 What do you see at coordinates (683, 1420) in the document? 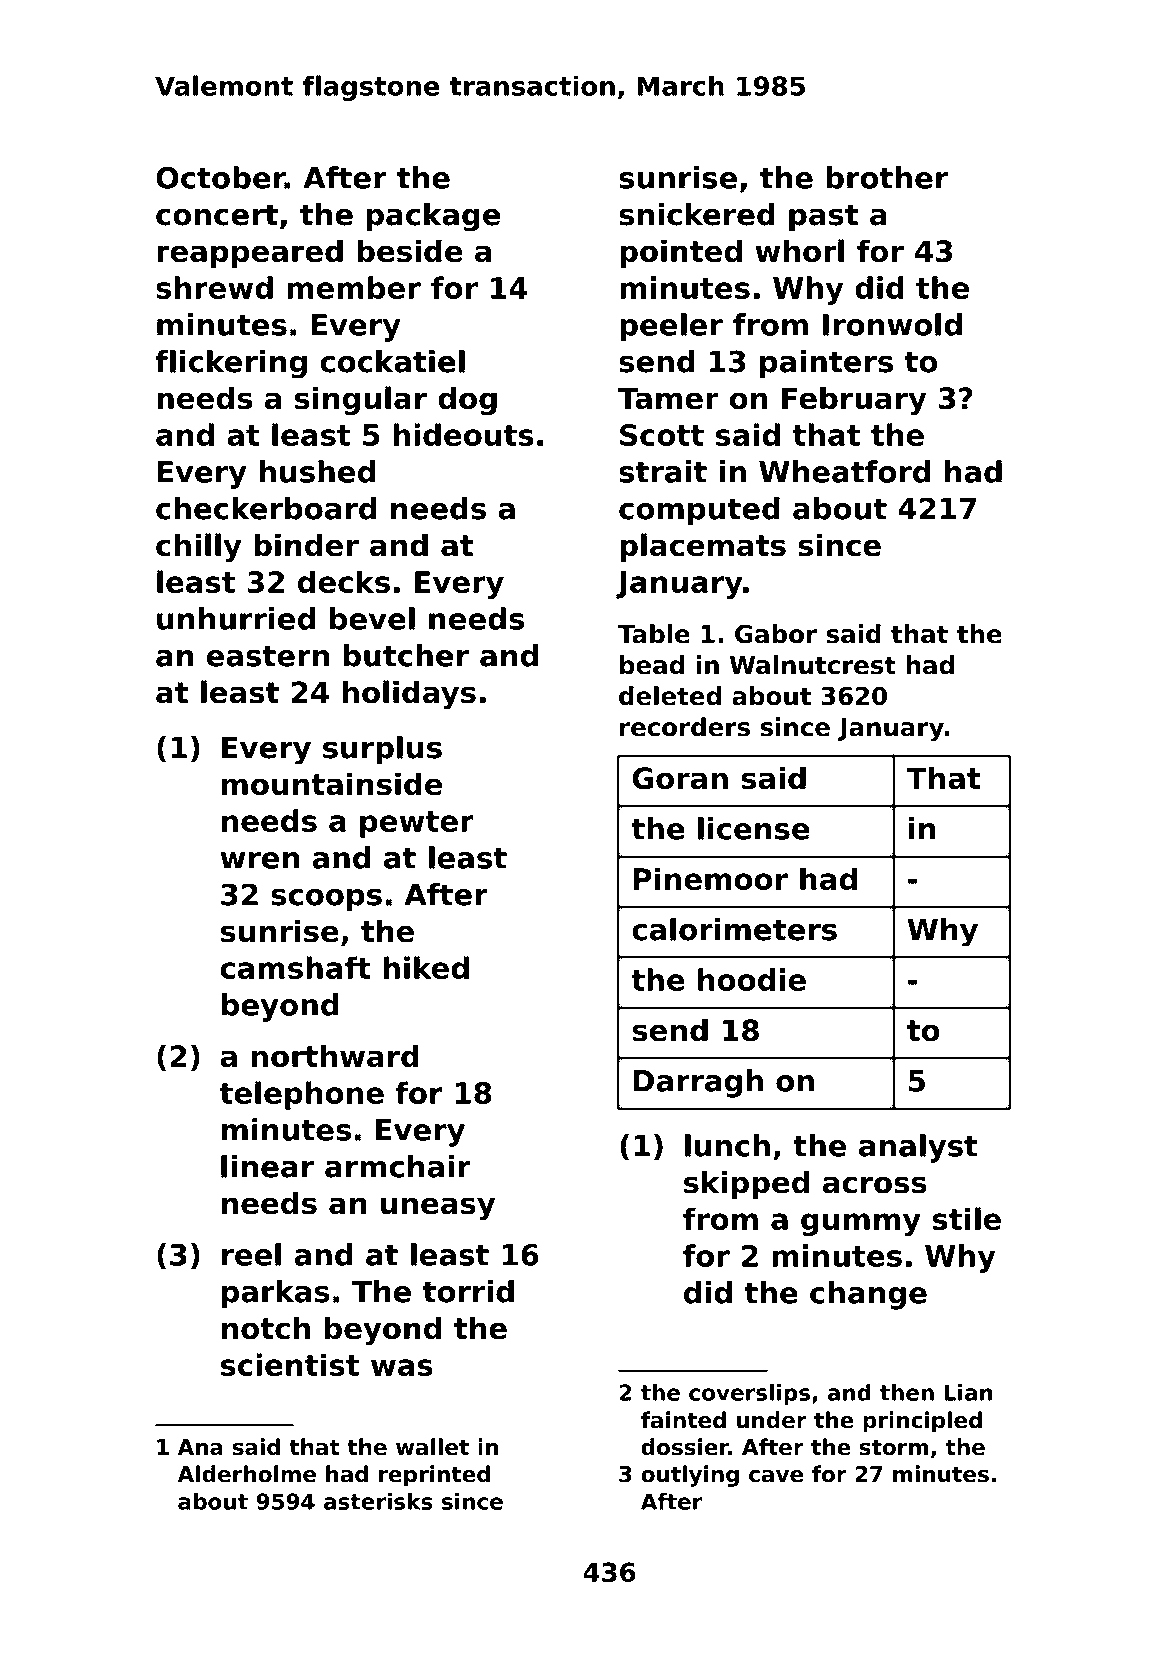
I see `fainted` at bounding box center [683, 1420].
